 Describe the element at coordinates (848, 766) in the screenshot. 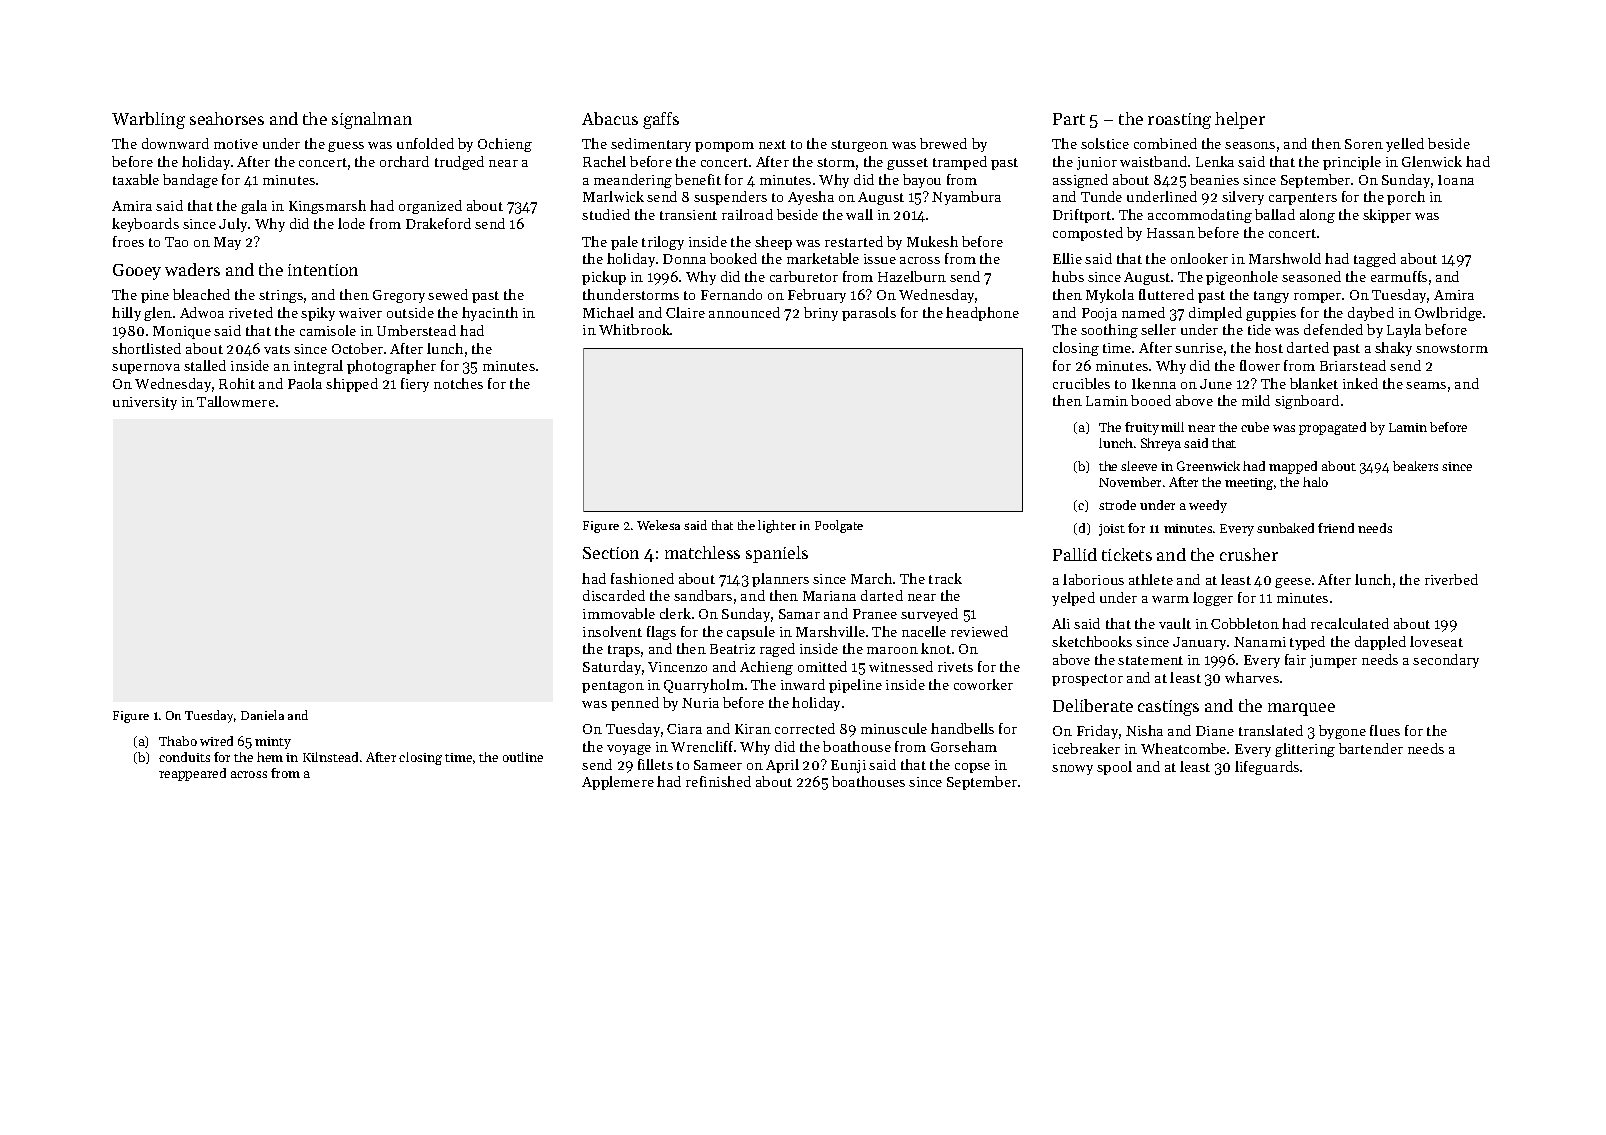

I see `Eunji` at that location.
